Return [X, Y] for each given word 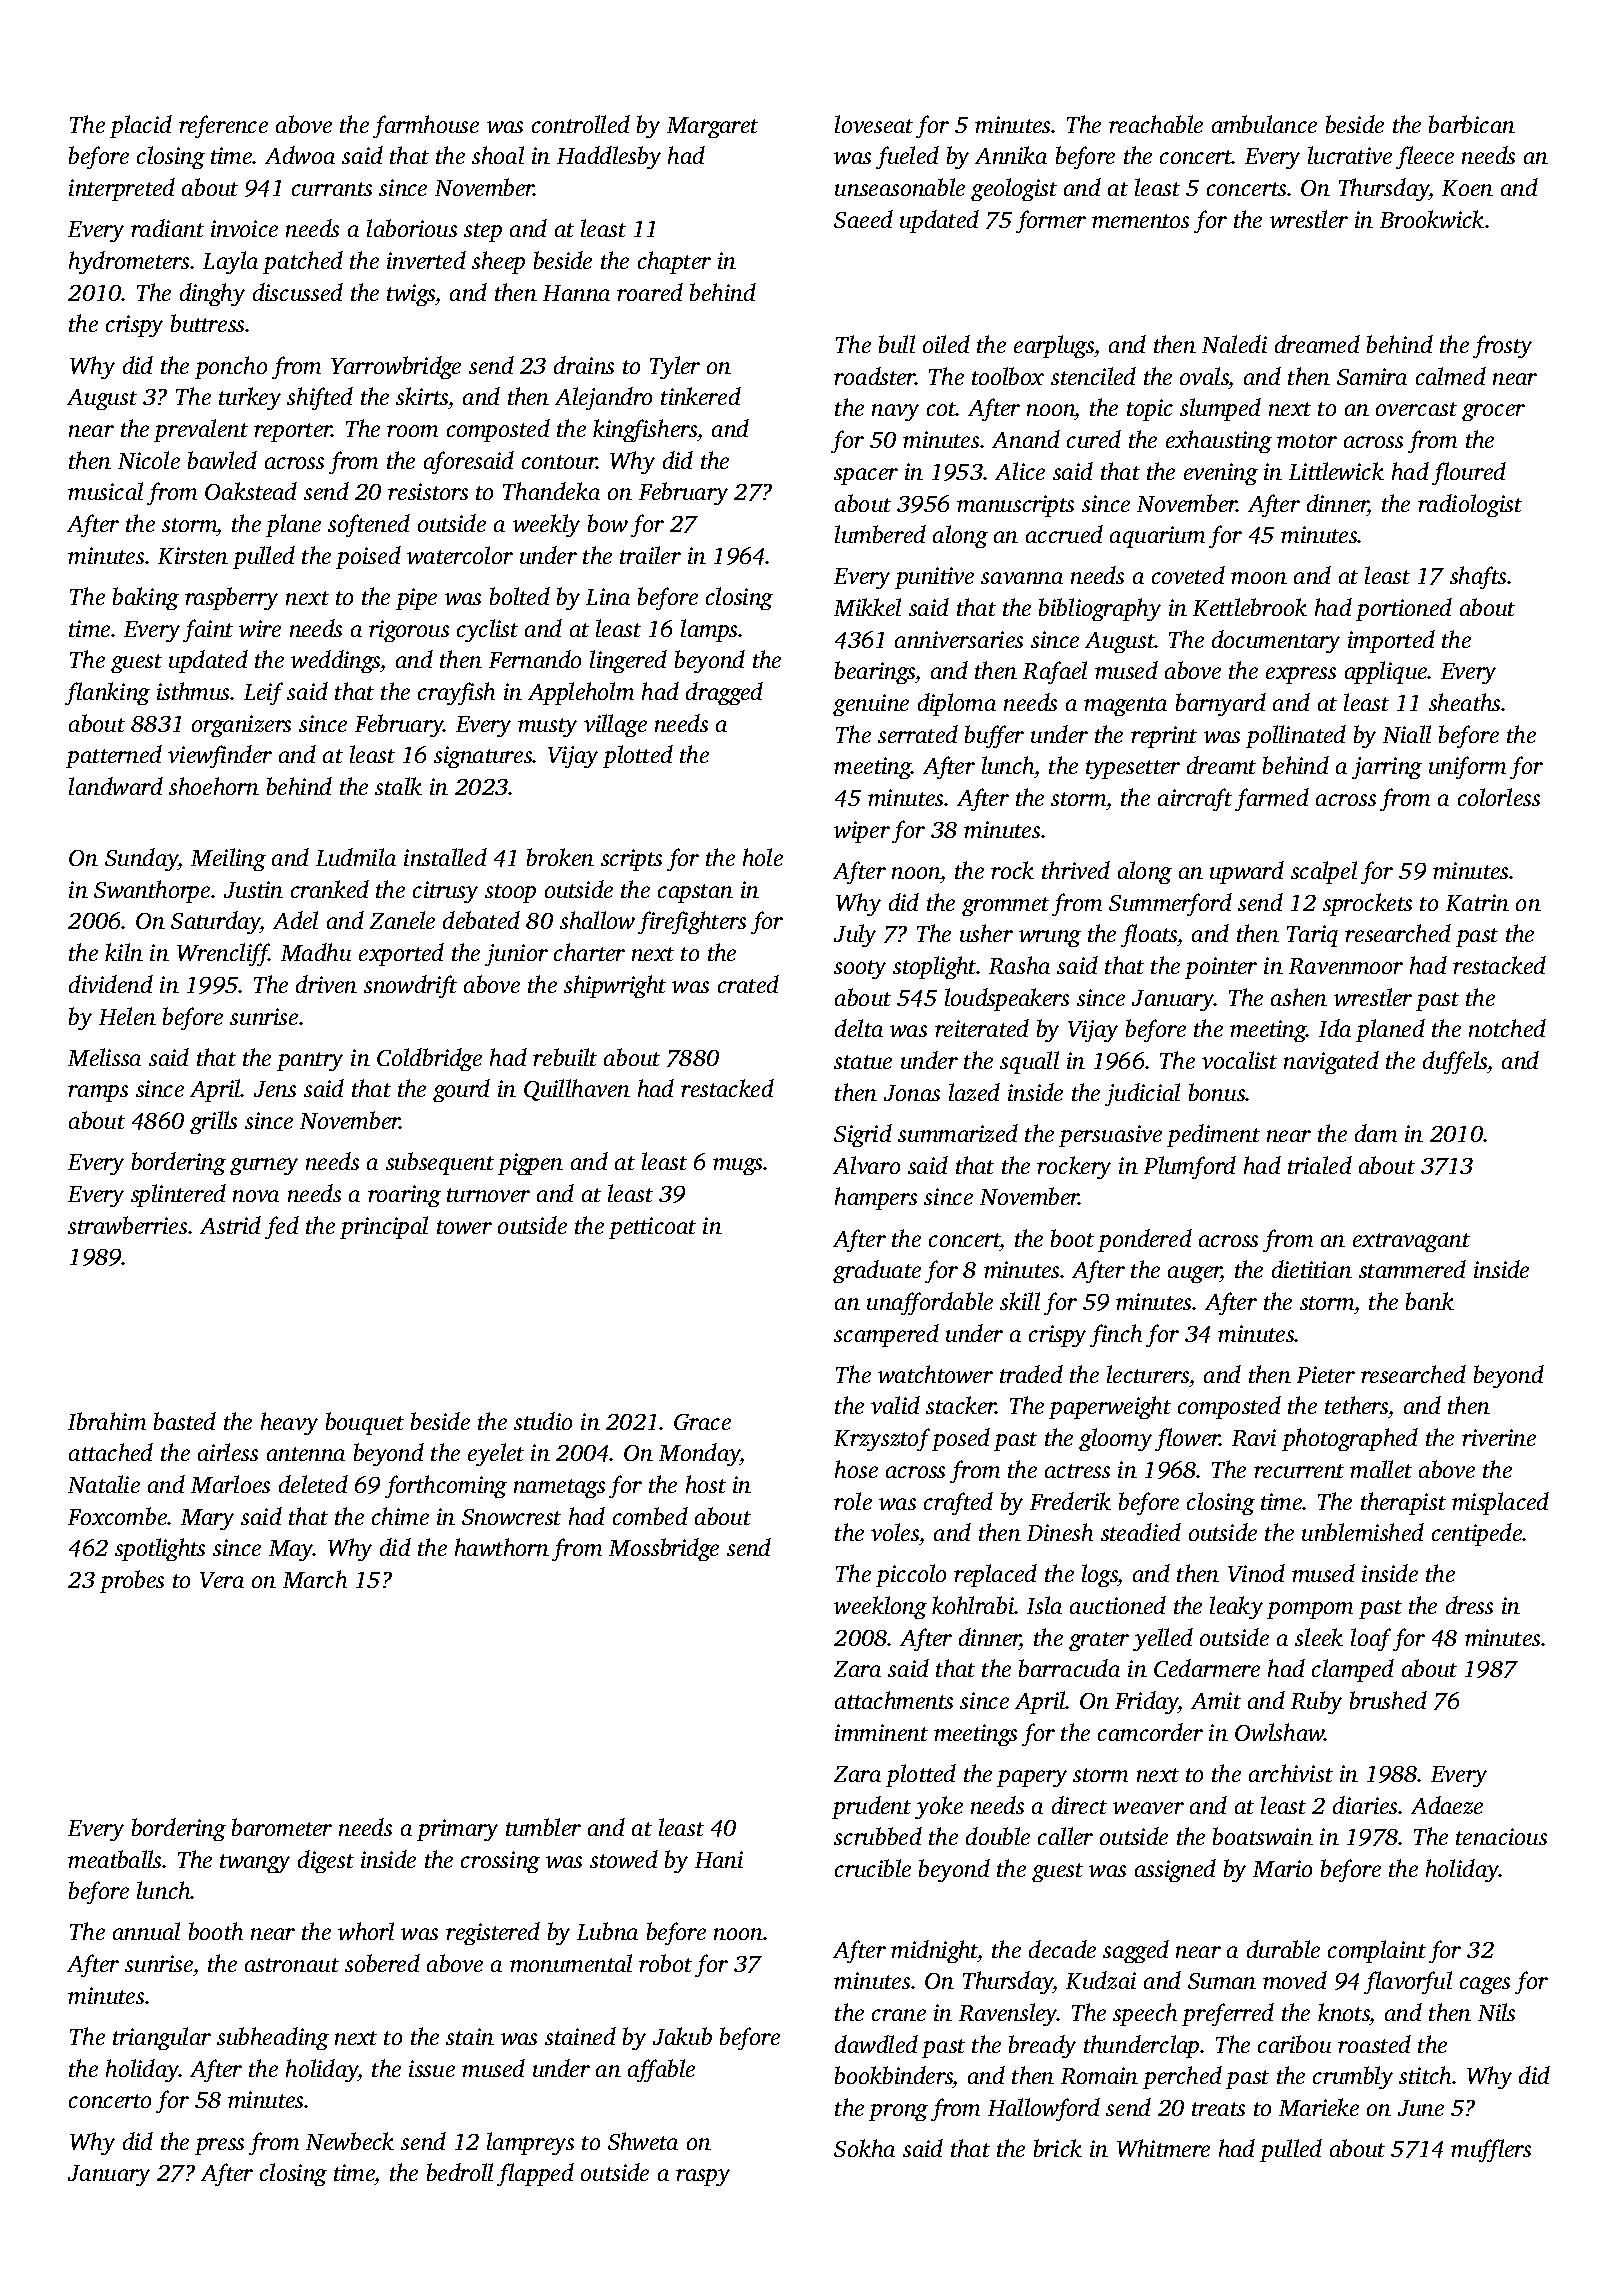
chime [400, 1516]
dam [1376, 1133]
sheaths [1465, 702]
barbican [1472, 124]
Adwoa [300, 155]
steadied [1141, 1532]
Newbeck [350, 2141]
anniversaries [959, 639]
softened [369, 525]
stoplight [935, 967]
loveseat [874, 124]
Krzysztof [882, 1439]
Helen [127, 1016]
